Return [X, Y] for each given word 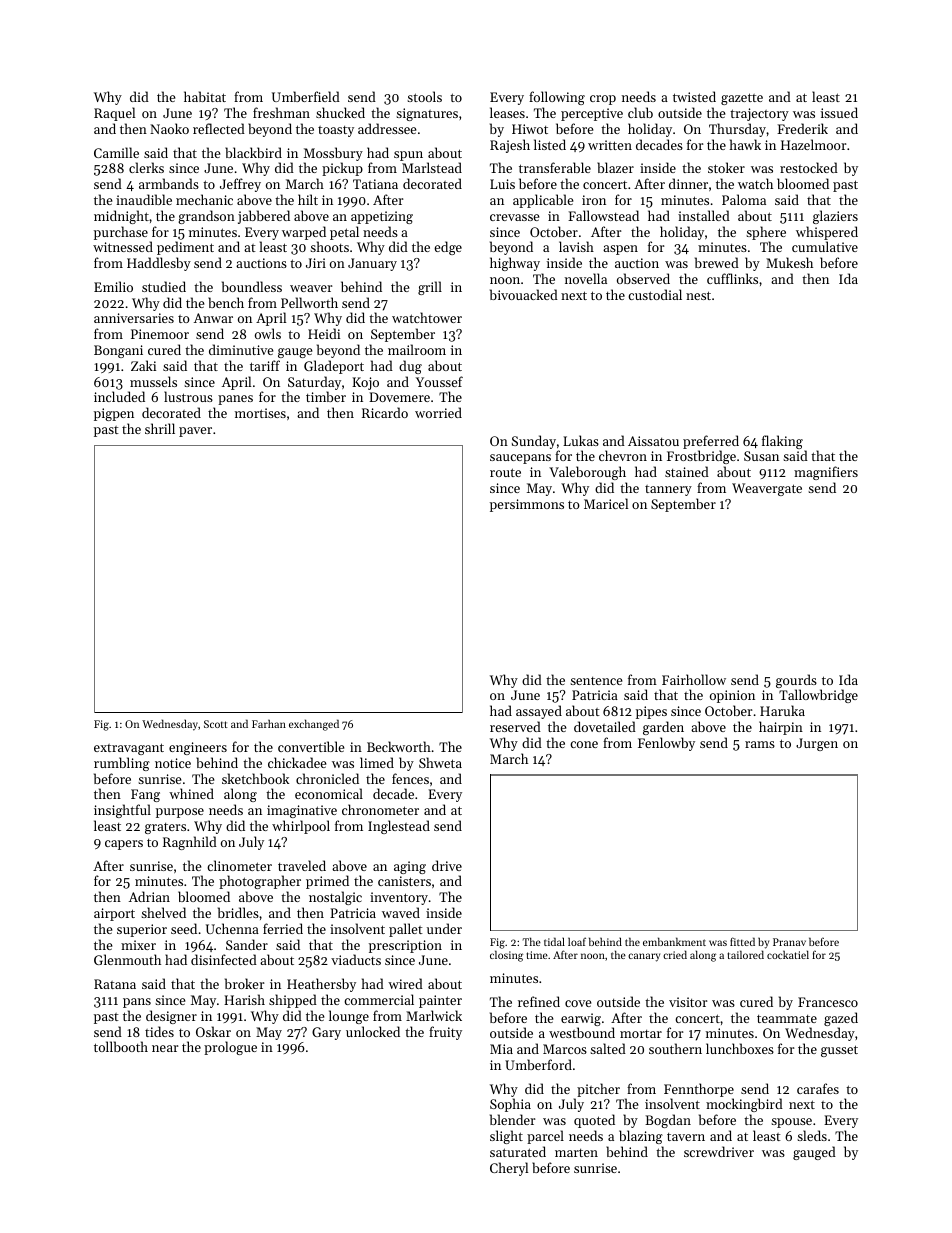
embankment [674, 941]
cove [578, 1003]
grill [430, 288]
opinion [732, 696]
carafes [818, 1088]
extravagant [129, 749]
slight [506, 1137]
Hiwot [530, 129]
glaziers [835, 217]
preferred [711, 442]
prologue [230, 1048]
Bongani [118, 351]
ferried [283, 928]
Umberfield [306, 96]
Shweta [440, 762]
